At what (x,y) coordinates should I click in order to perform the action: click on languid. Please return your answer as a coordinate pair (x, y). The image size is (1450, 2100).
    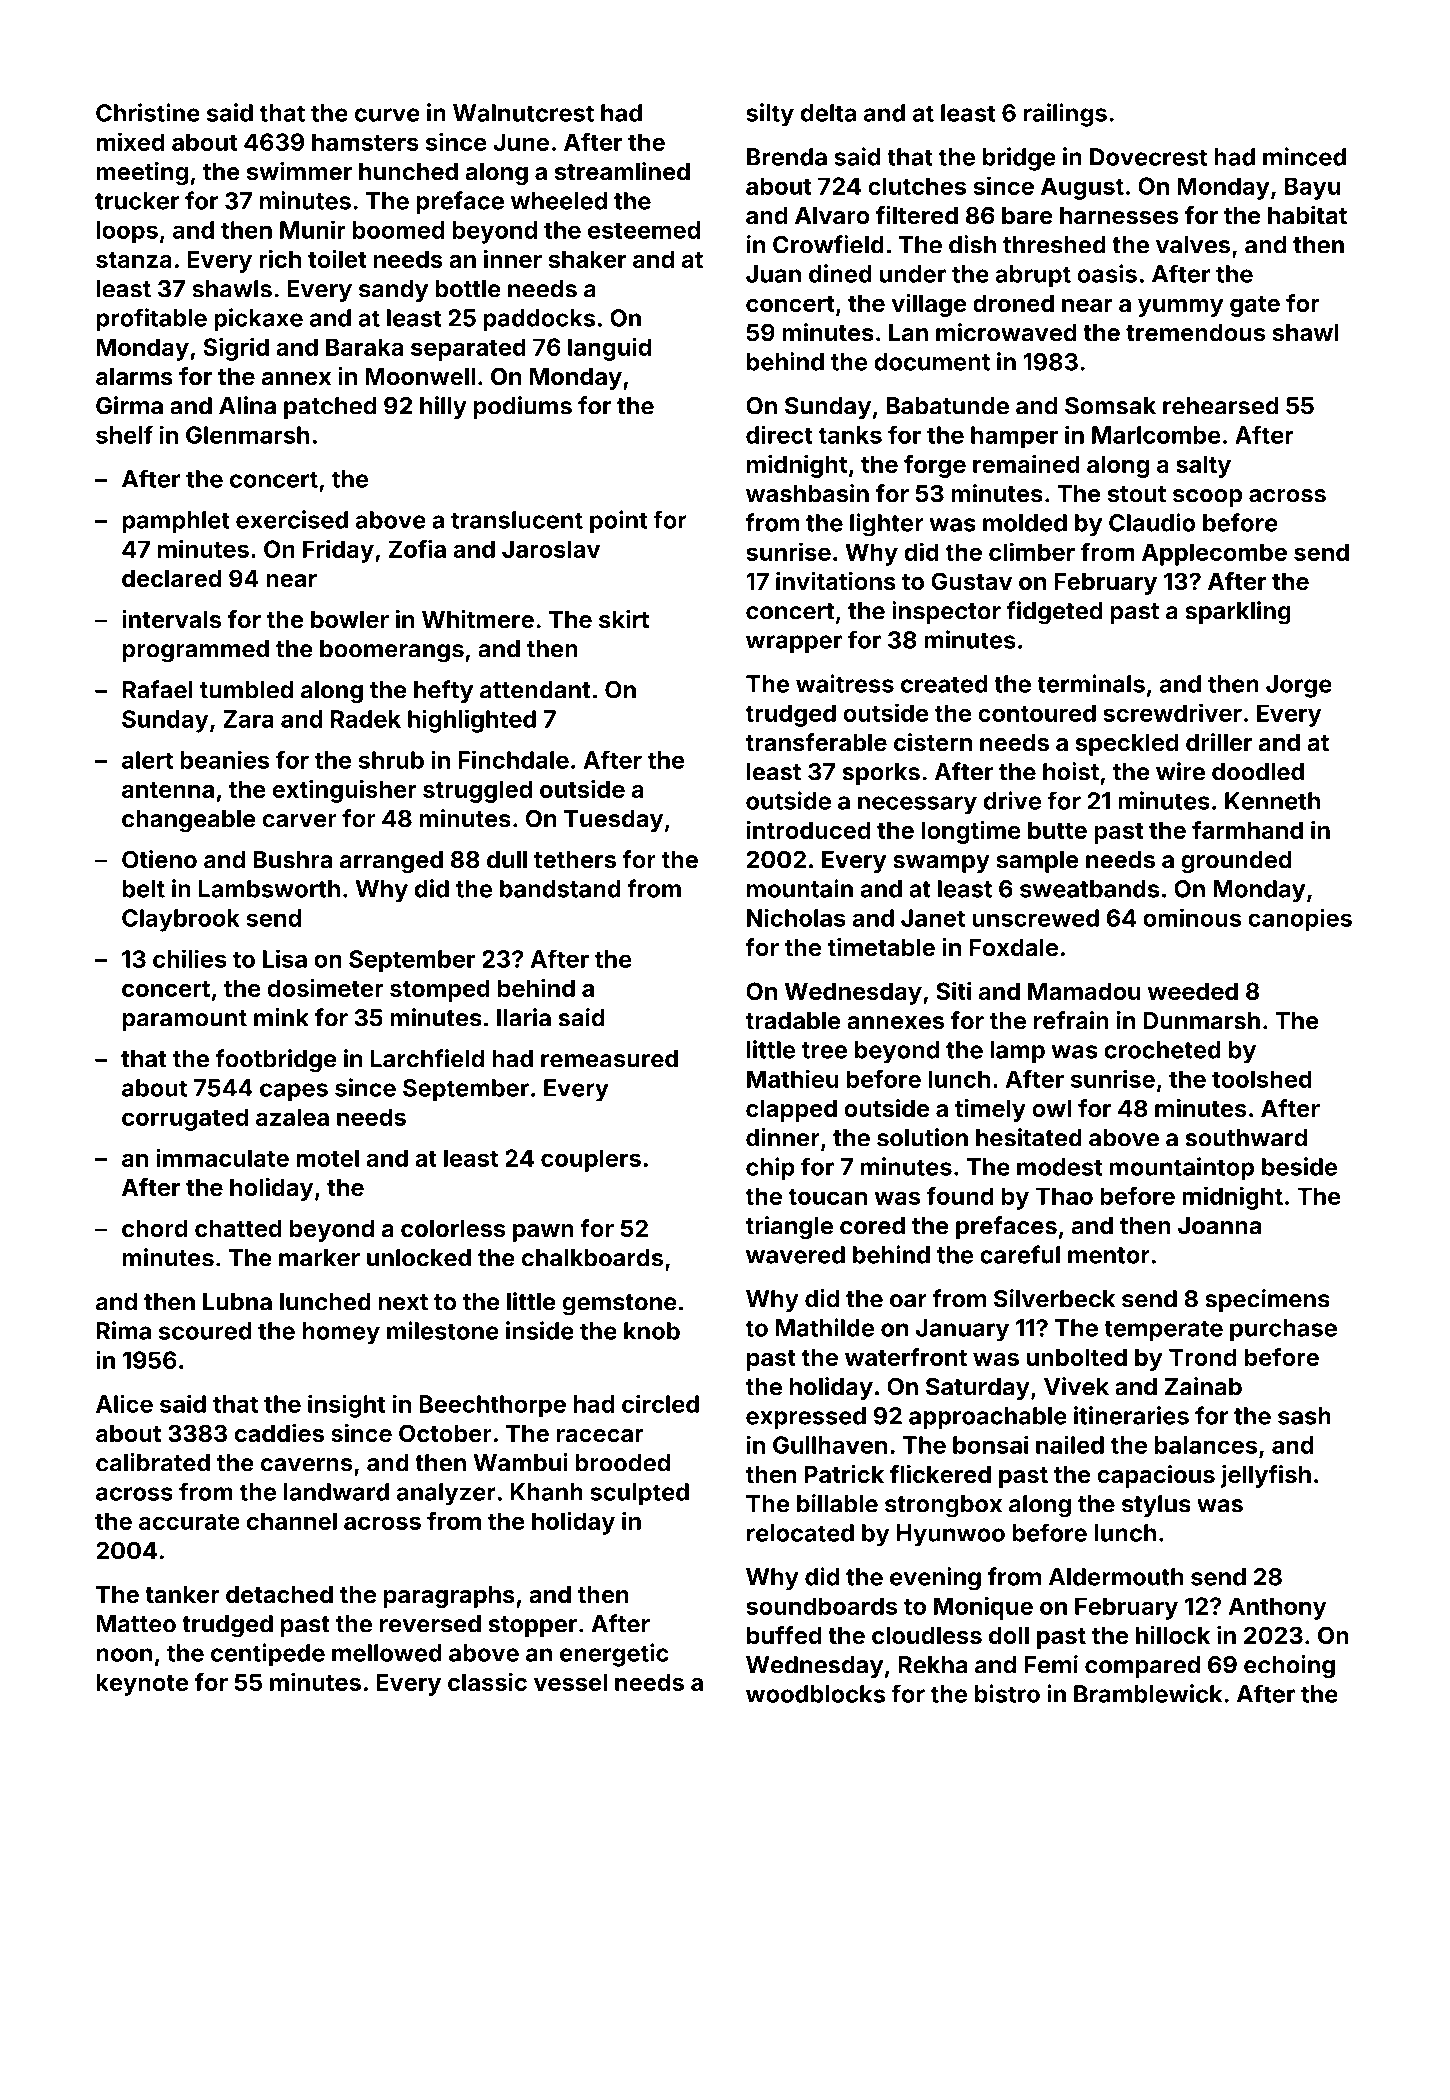
    Looking at the image, I should click on (609, 349).
